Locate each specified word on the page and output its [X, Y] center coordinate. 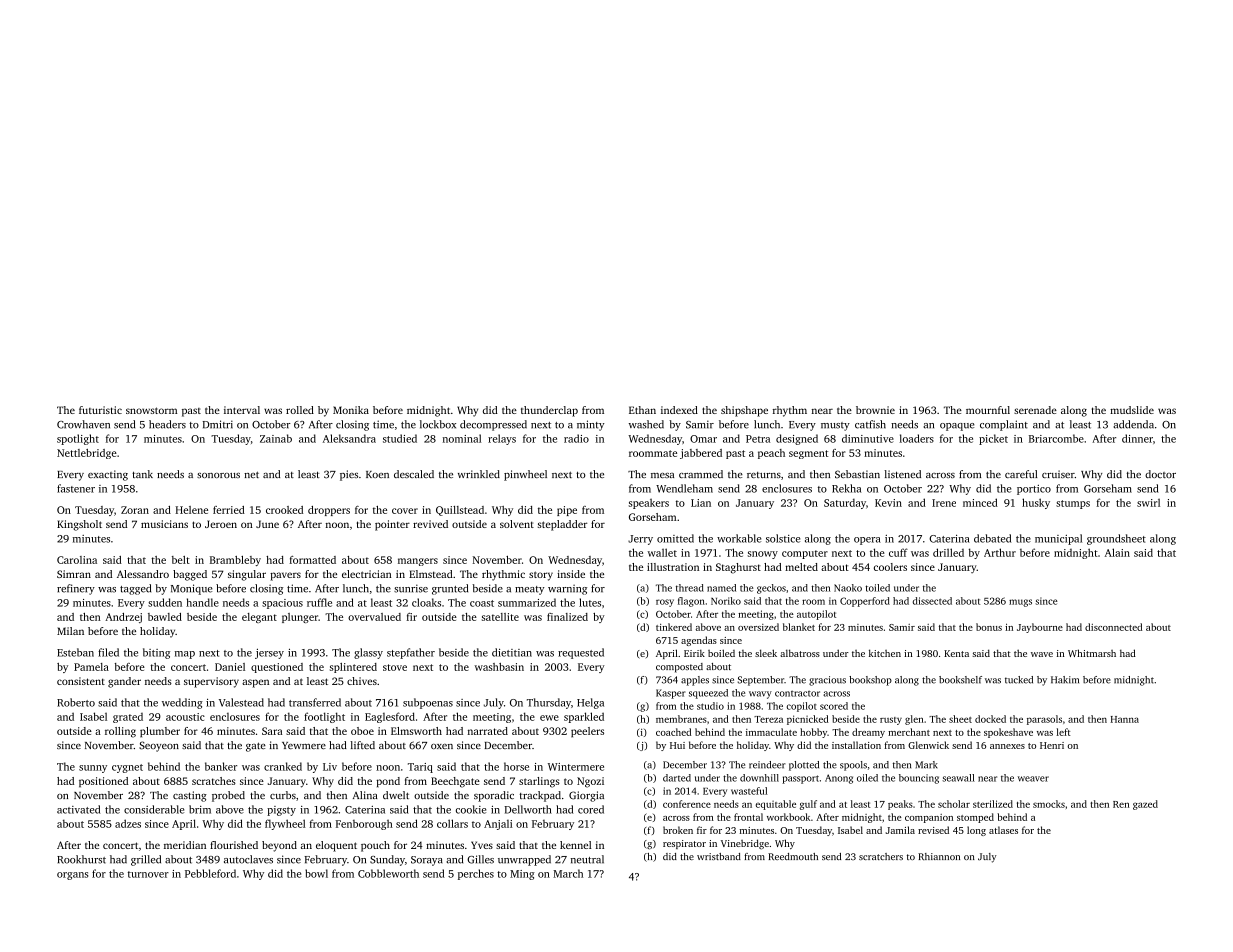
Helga [590, 703]
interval [242, 410]
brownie [875, 410]
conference [687, 804]
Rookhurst [81, 859]
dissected [932, 601]
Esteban [75, 652]
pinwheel [525, 475]
